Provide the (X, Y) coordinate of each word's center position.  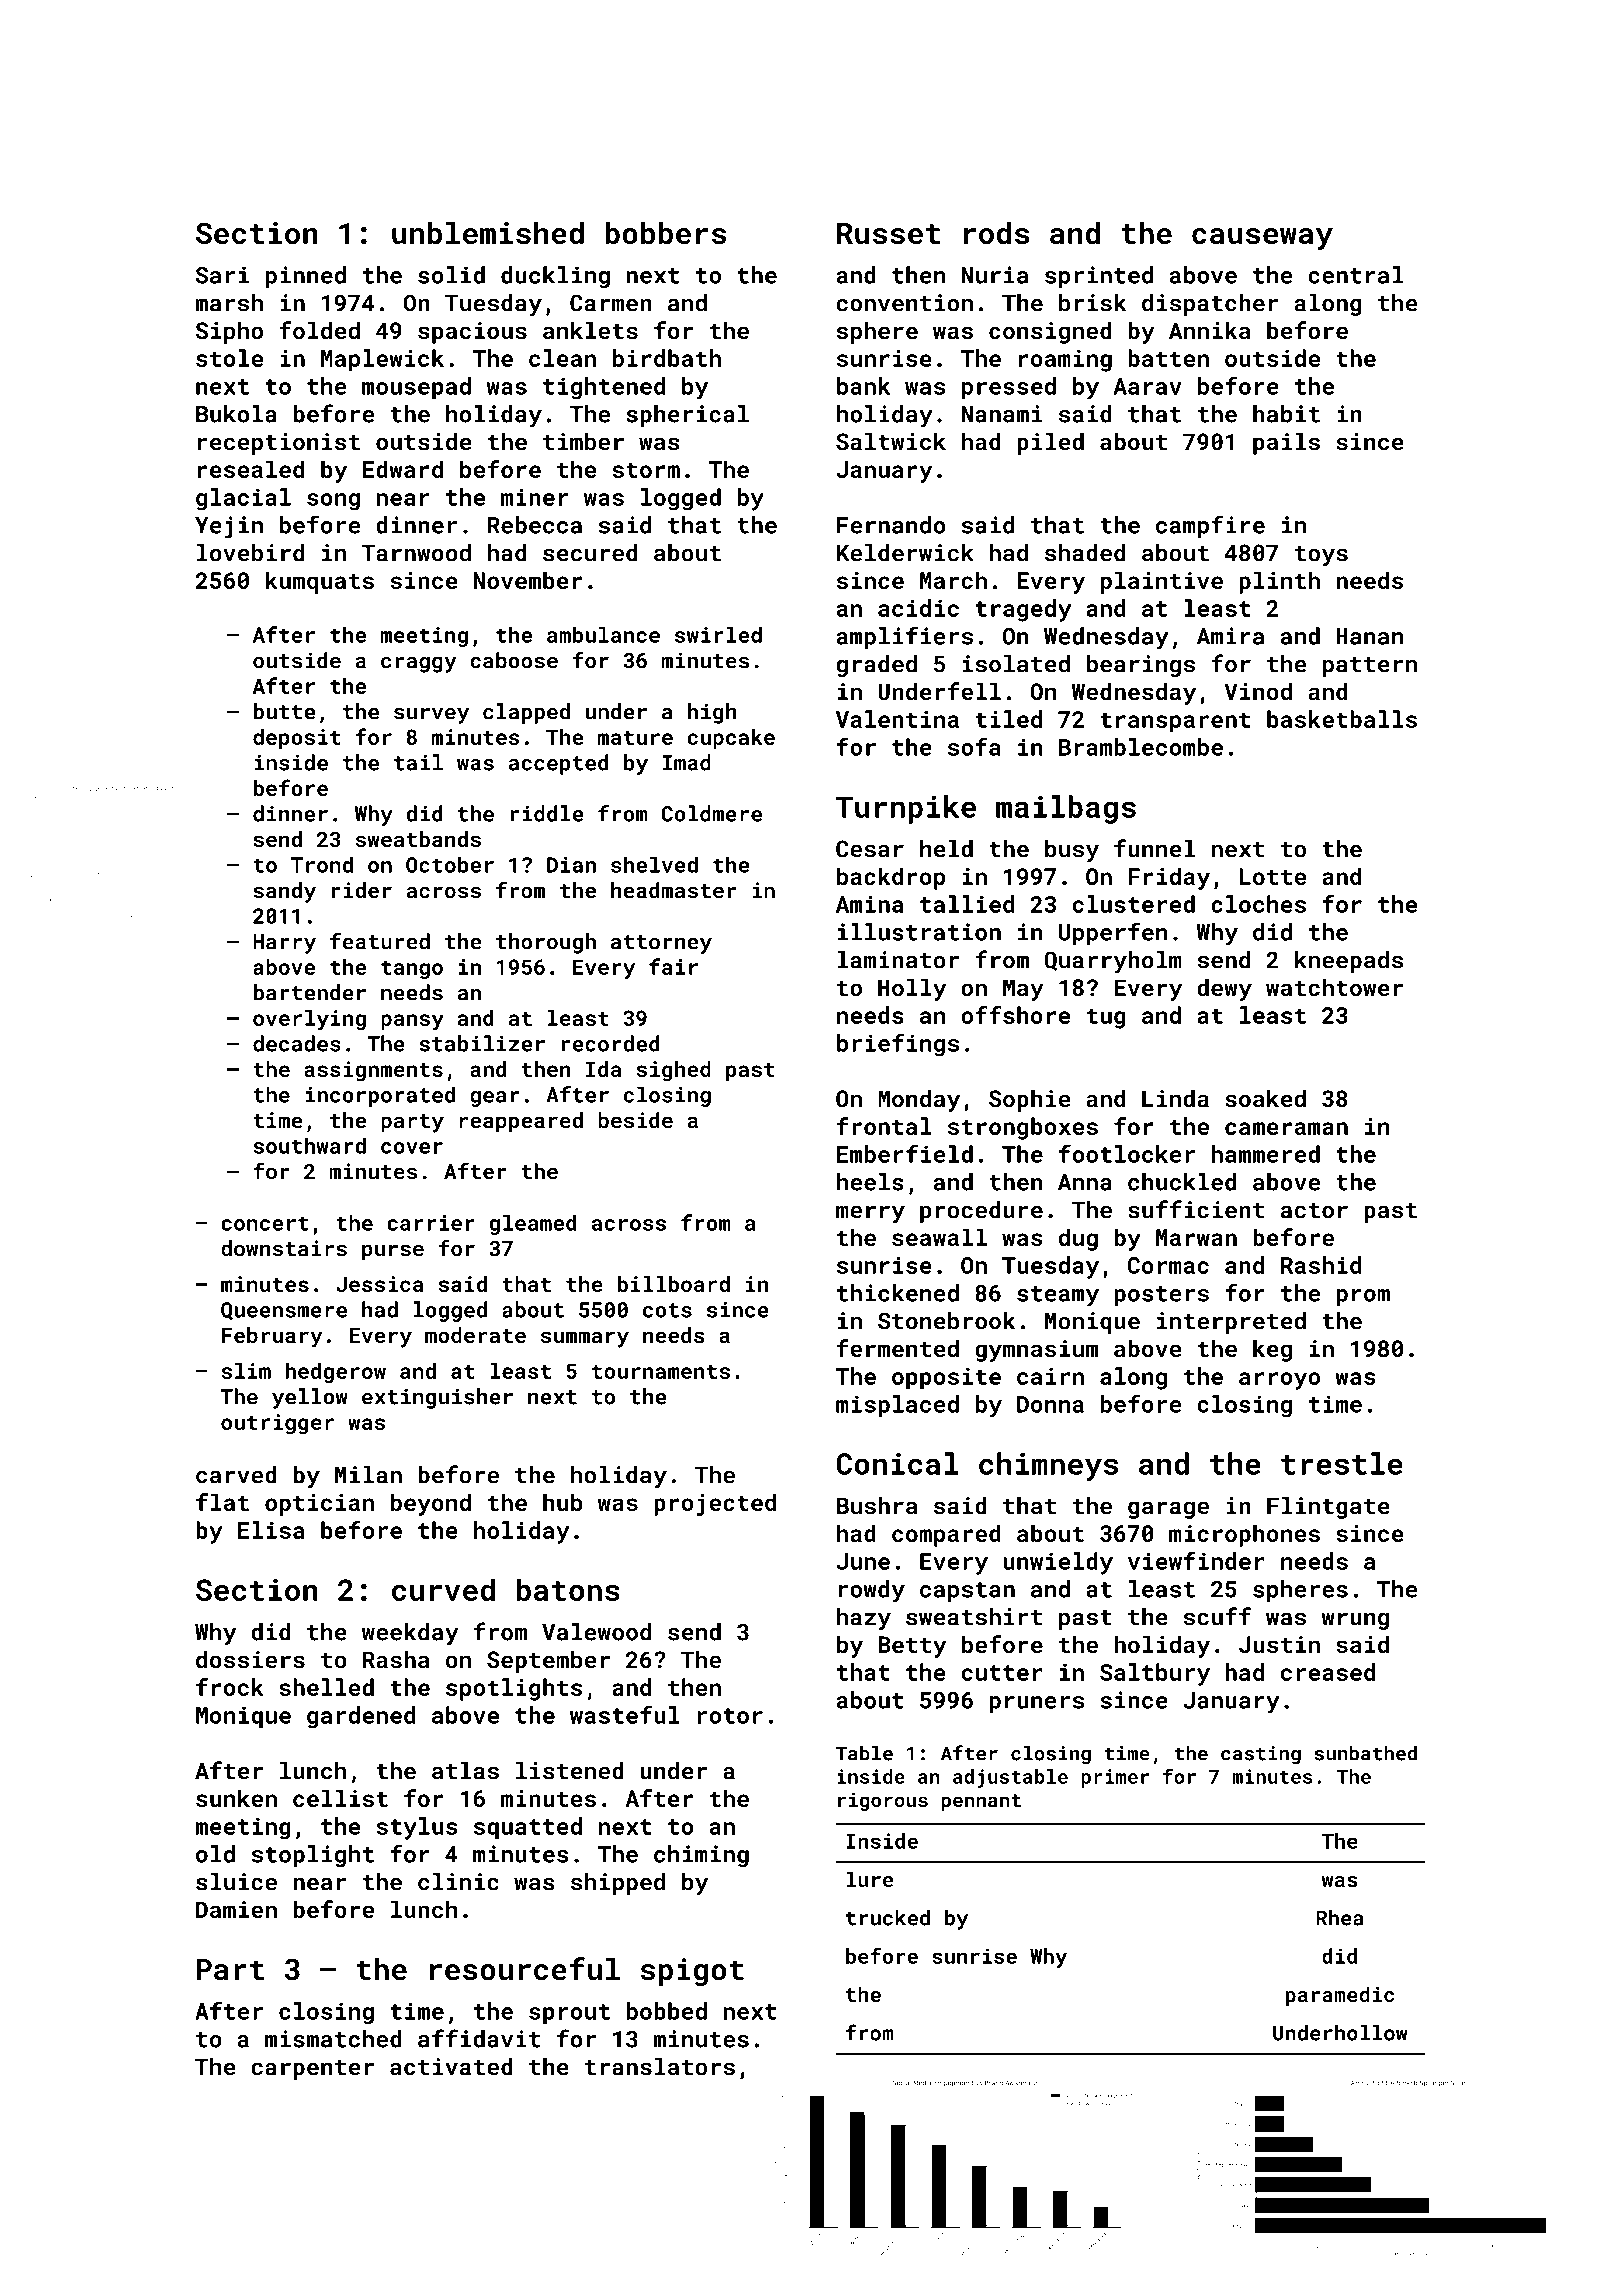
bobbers (665, 232)
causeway (1262, 239)
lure (869, 1879)
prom (1363, 1297)
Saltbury (1155, 1674)
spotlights (514, 1689)
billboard (674, 1284)
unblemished (488, 232)
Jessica (379, 1284)
